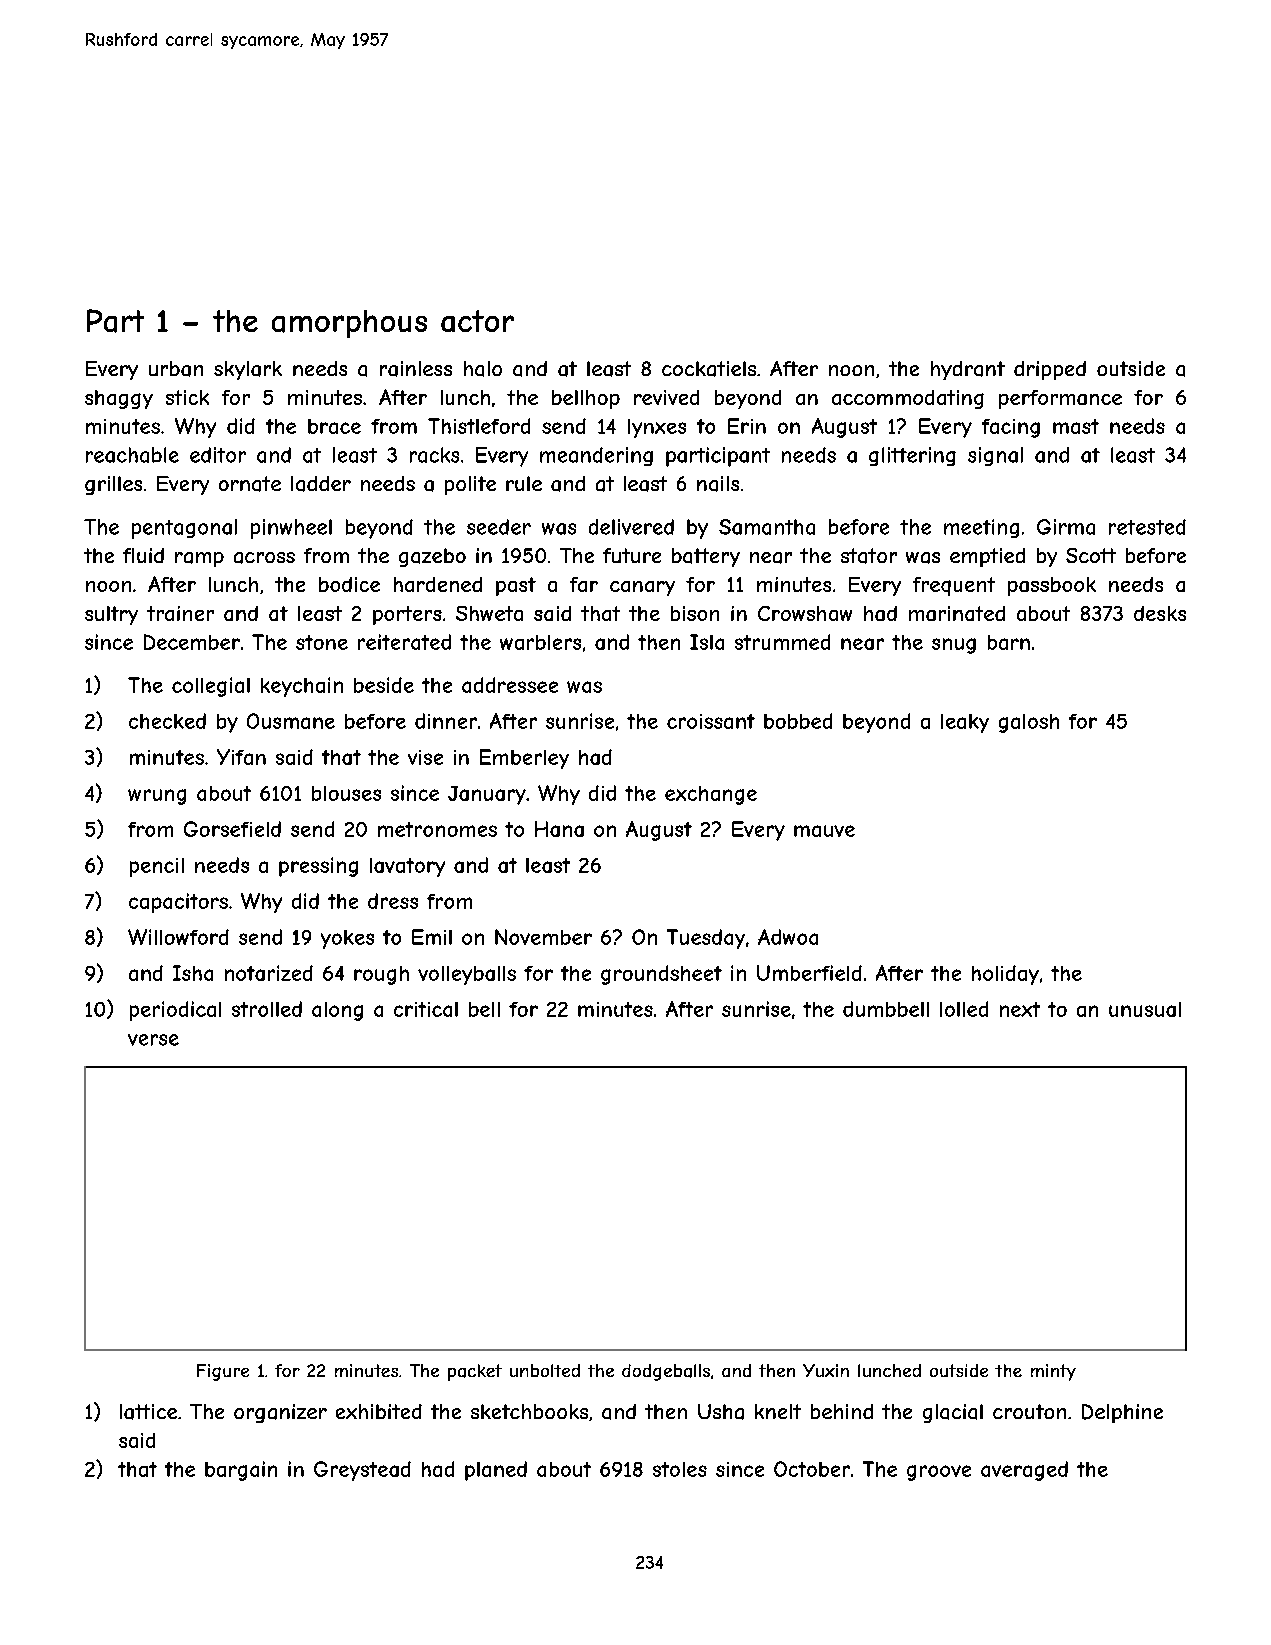  What do you see at coordinates (489, 613) in the screenshot?
I see `Shweta` at bounding box center [489, 613].
